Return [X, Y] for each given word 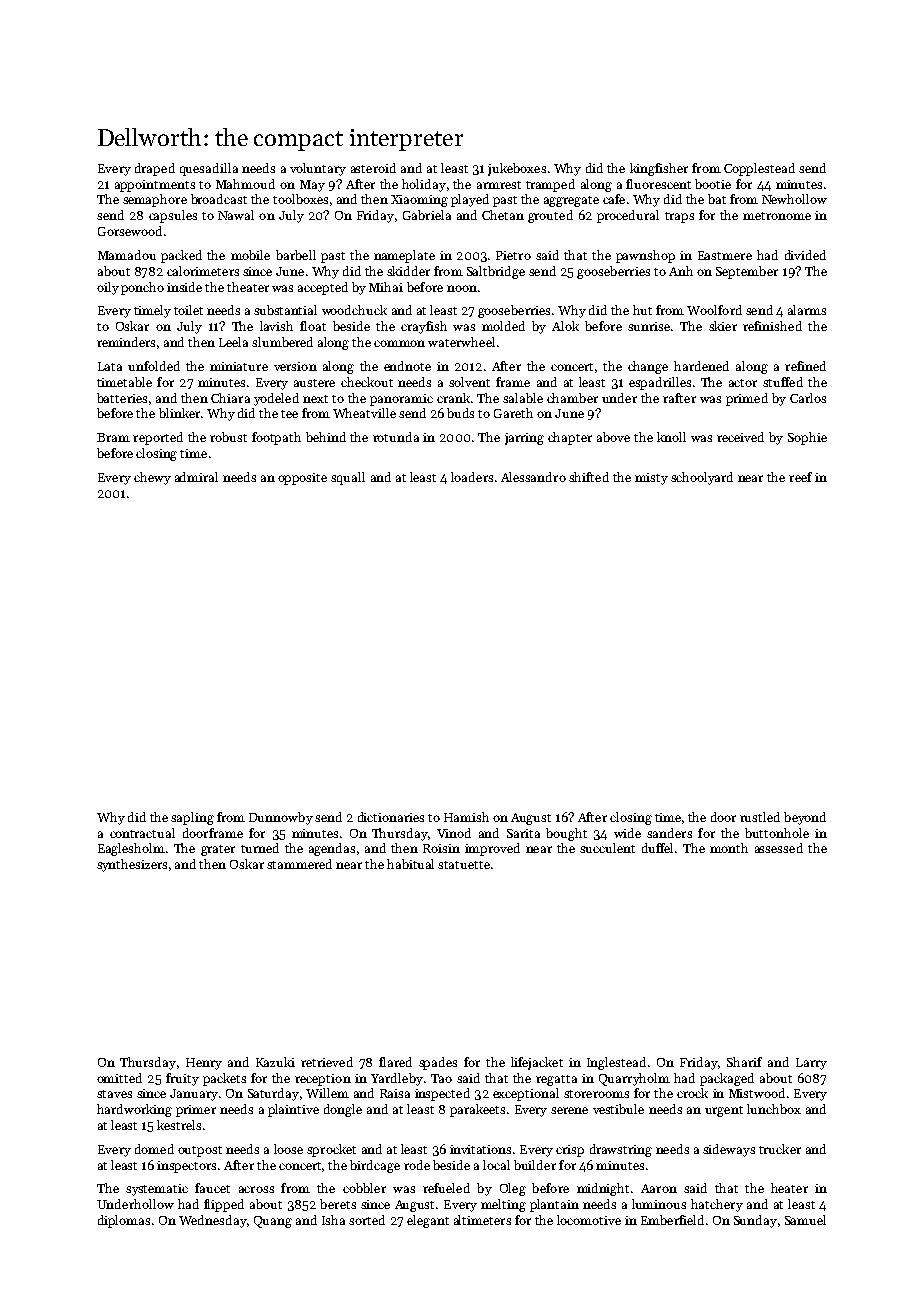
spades [438, 1063]
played [470, 200]
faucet [212, 1188]
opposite [302, 479]
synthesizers [132, 865]
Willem [327, 1093]
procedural [628, 216]
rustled [760, 817]
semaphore [155, 200]
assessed [779, 848]
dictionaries [391, 817]
